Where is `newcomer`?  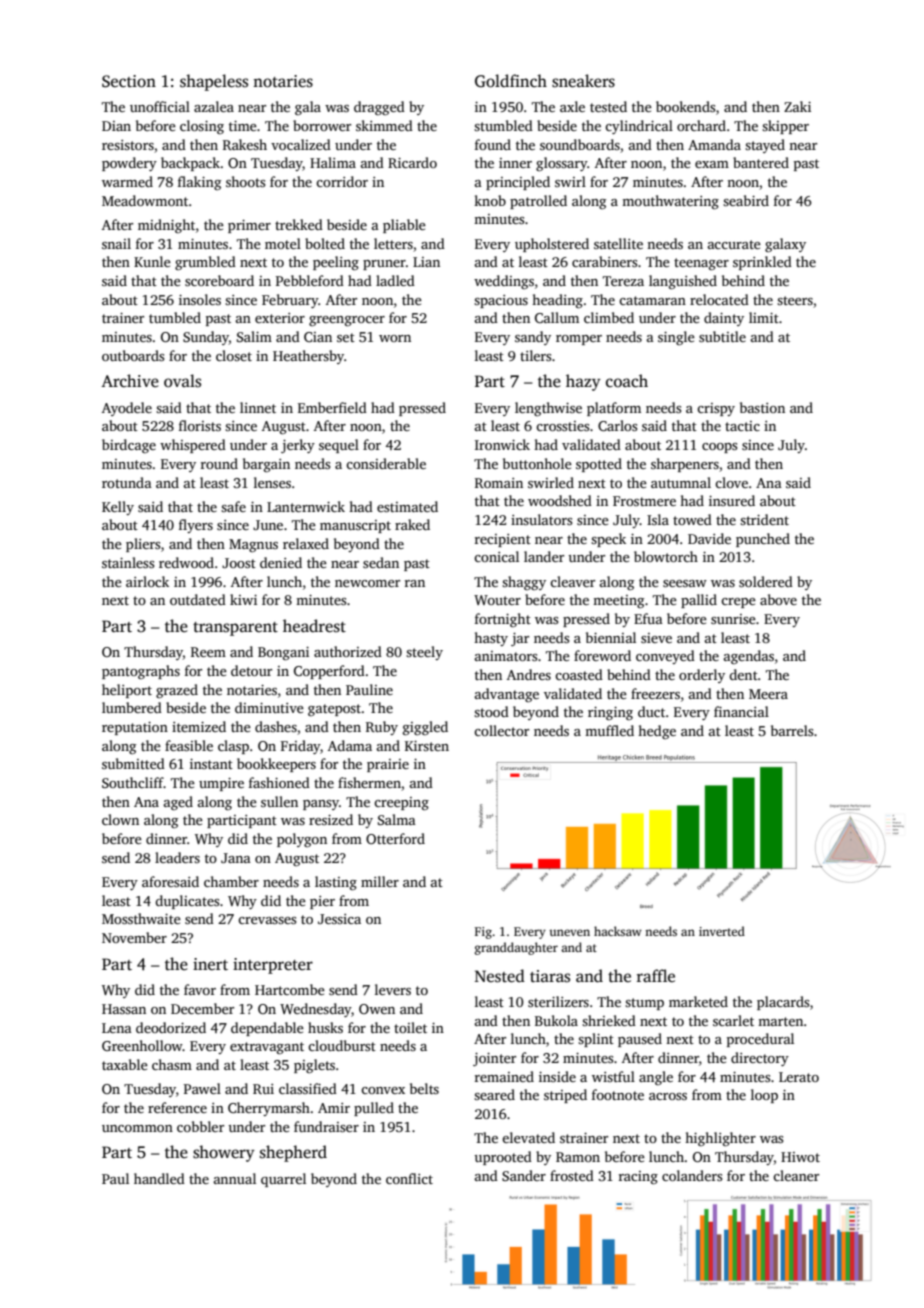 newcomer is located at coordinates (367, 583).
